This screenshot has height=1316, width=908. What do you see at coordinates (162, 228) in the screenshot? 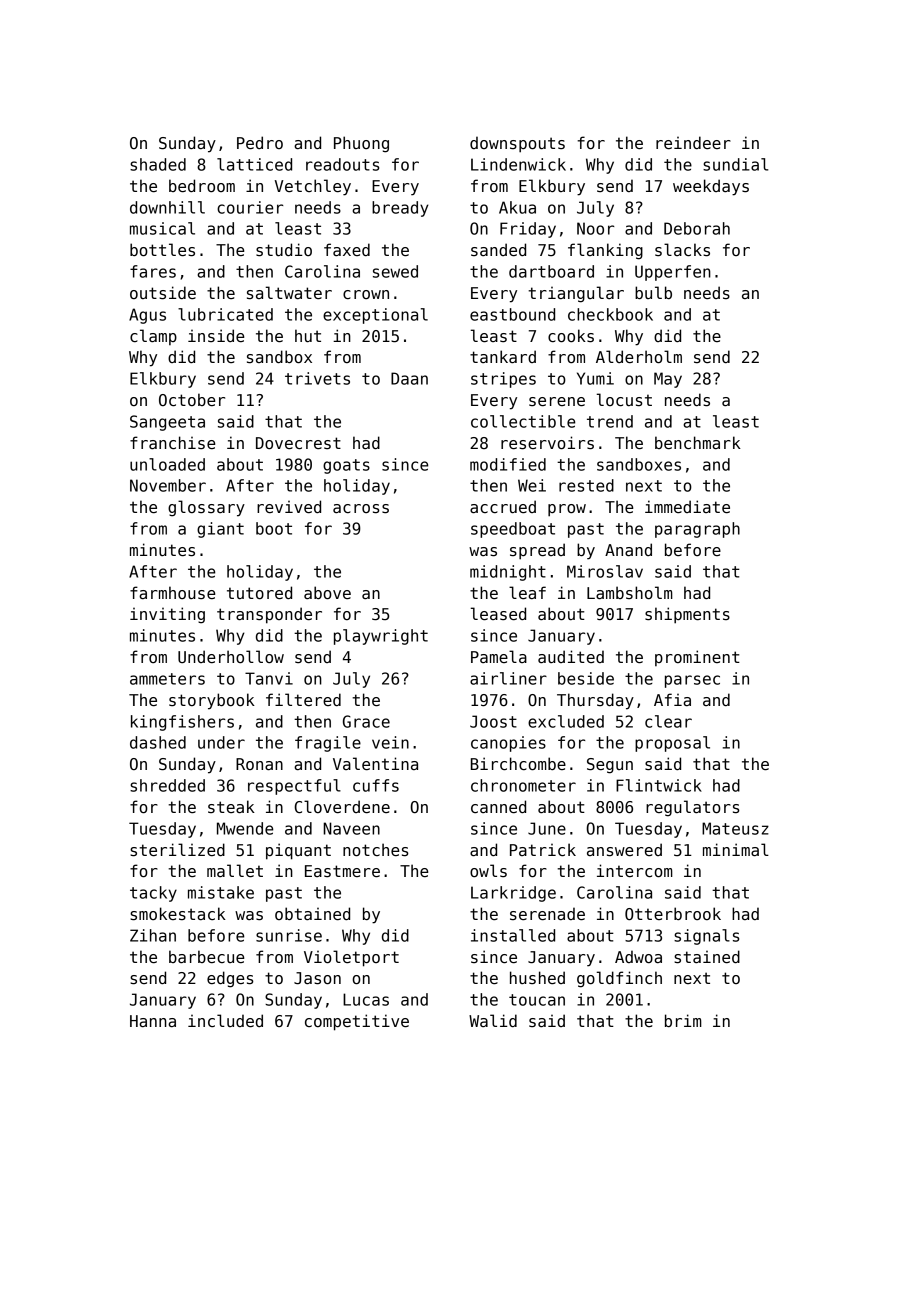
I see `musical` at bounding box center [162, 228].
